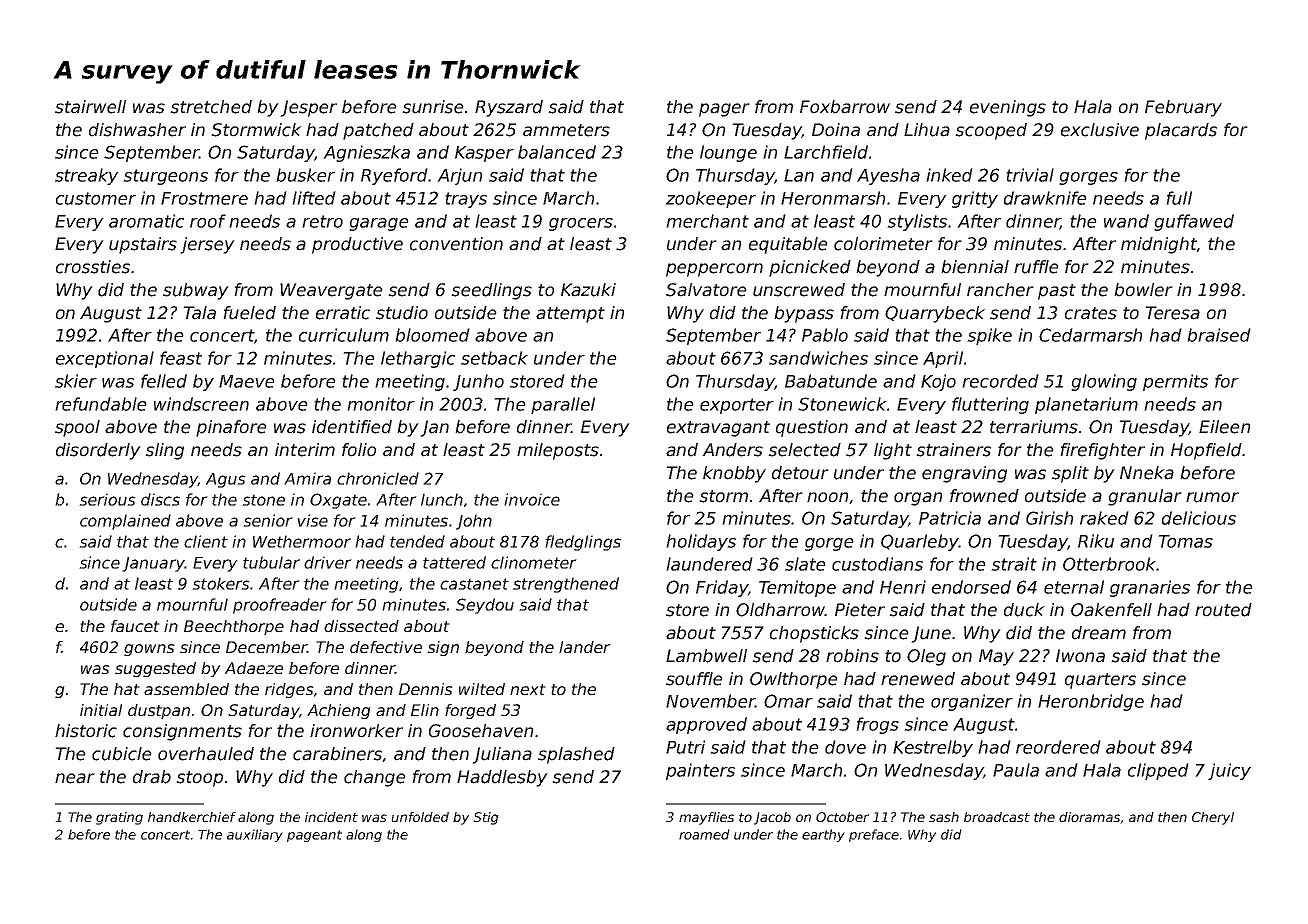 Image resolution: width=1308 pixels, height=924 pixels. Describe the element at coordinates (1099, 633) in the page. I see `dream` at that location.
